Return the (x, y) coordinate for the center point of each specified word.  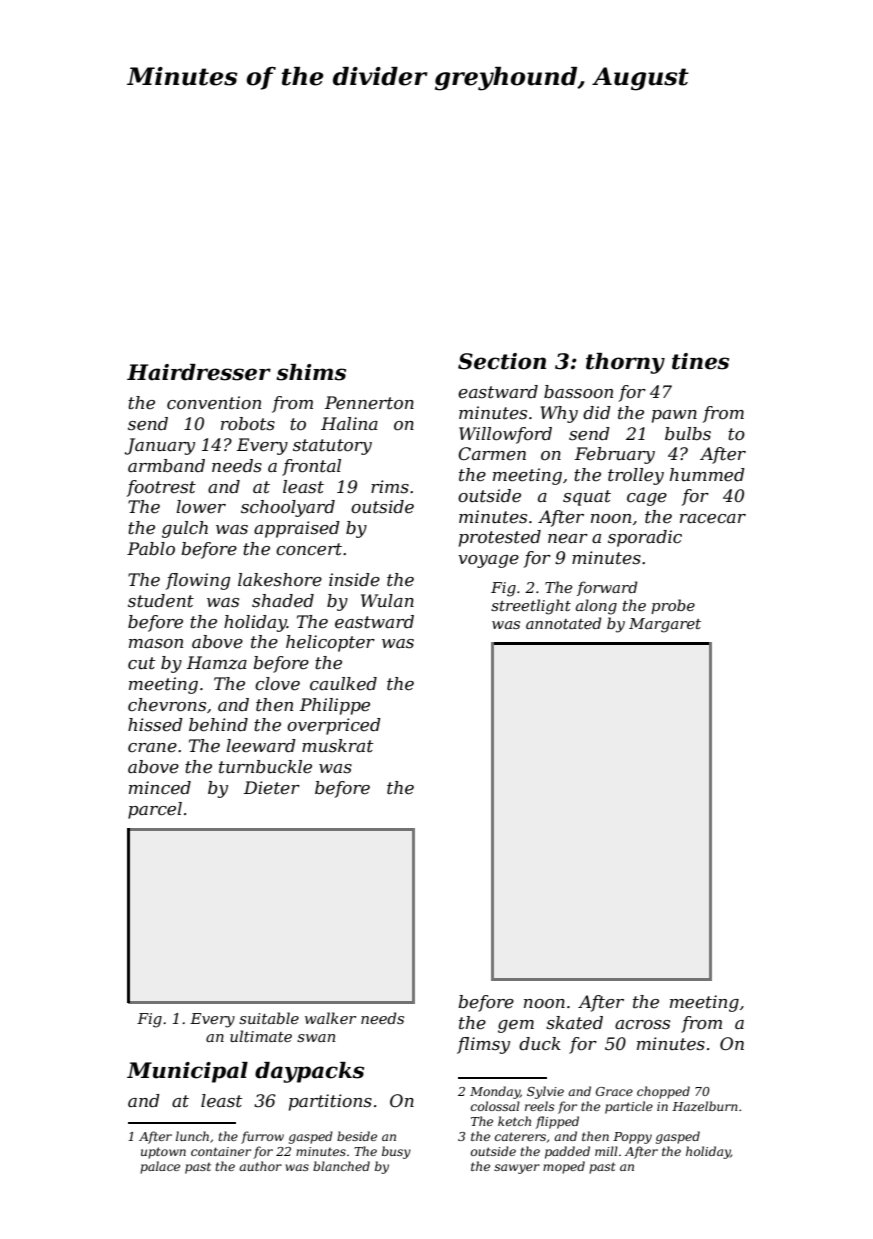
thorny (625, 363)
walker (330, 1018)
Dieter (272, 788)
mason (156, 643)
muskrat (337, 746)
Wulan (387, 600)
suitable (269, 1018)
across (642, 1025)
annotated (563, 623)
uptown (163, 1153)
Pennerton (369, 403)
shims (311, 372)
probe (673, 606)
